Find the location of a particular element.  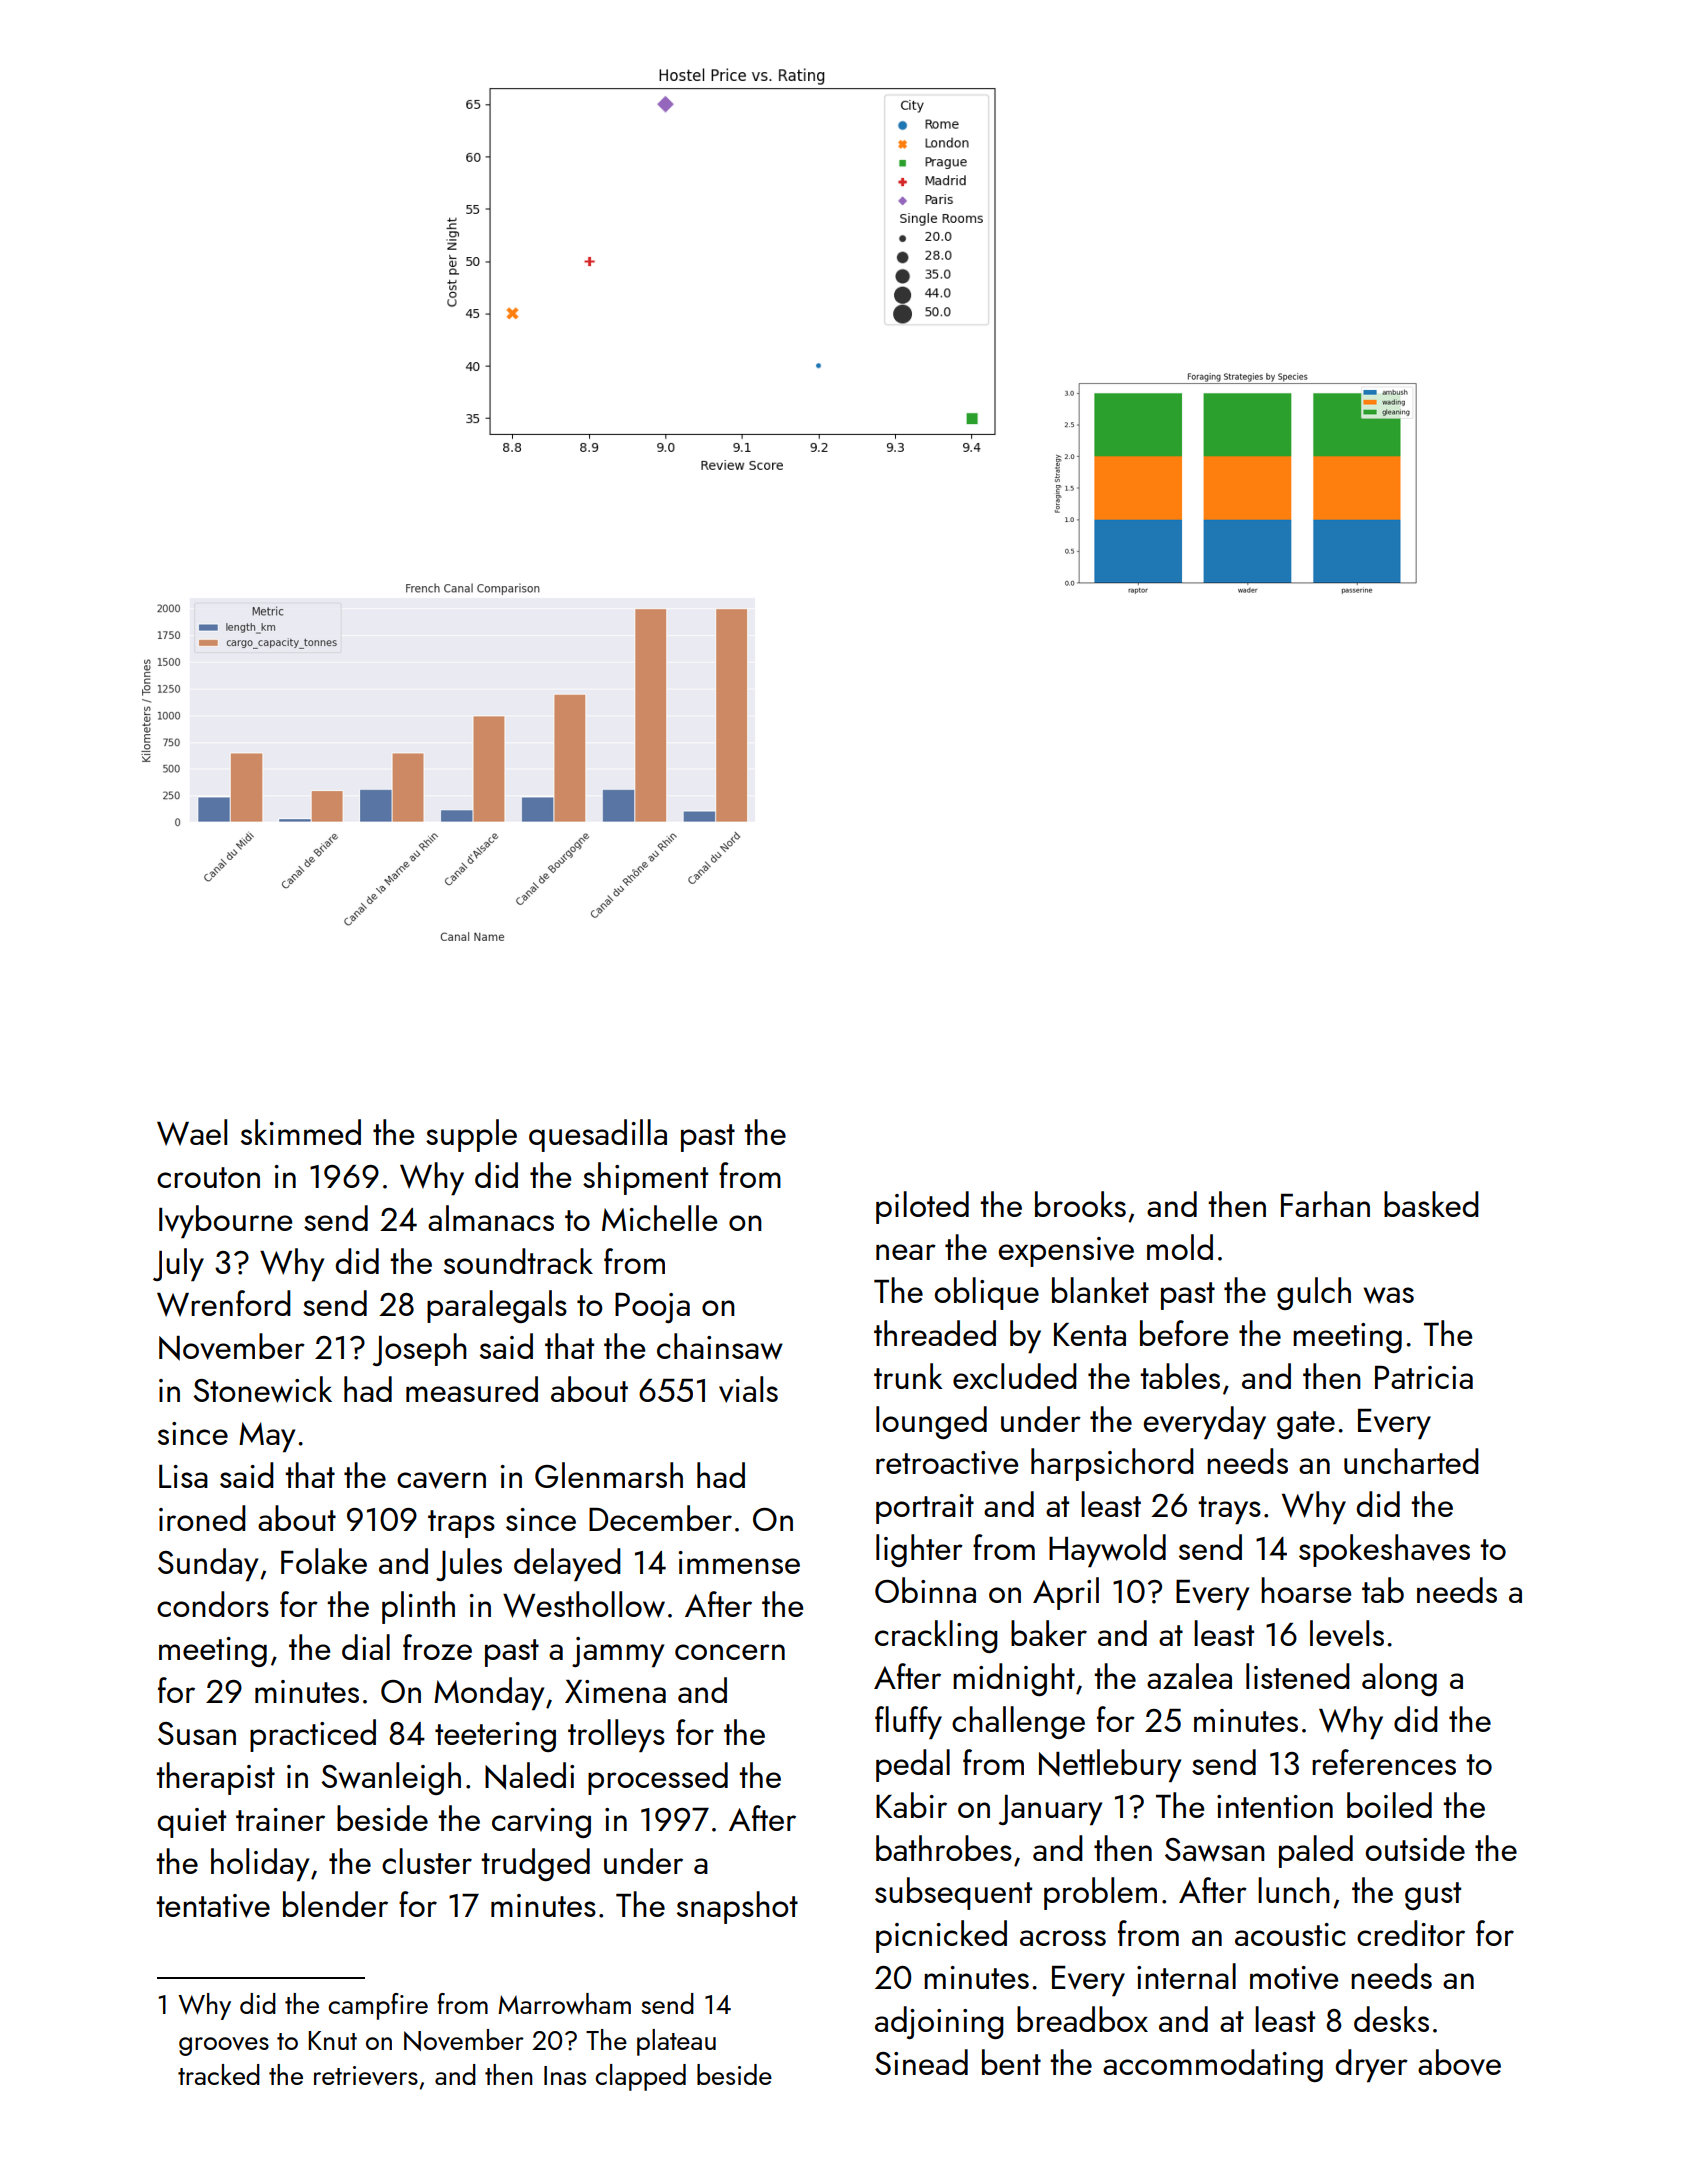

was is located at coordinates (1388, 1295).
